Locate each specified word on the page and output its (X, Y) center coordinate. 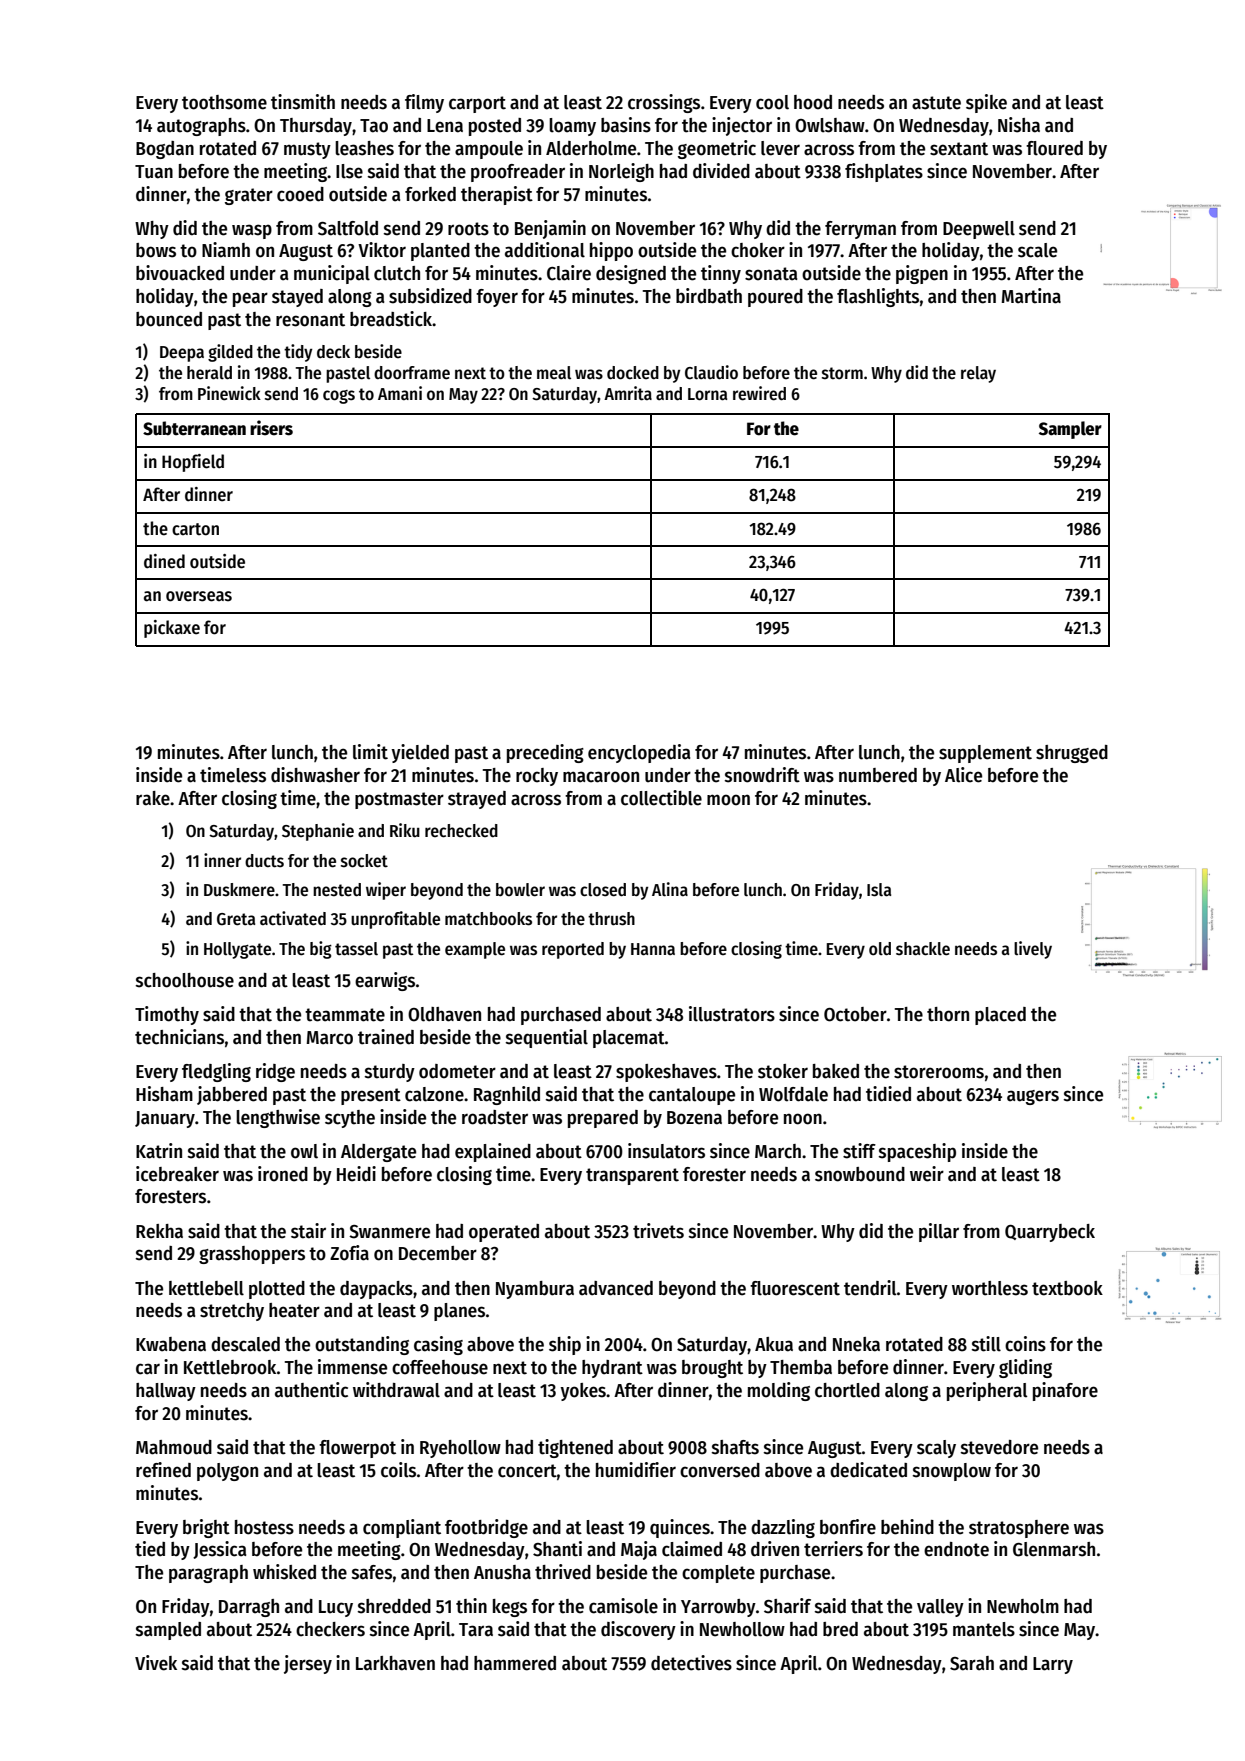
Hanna (653, 949)
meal (554, 372)
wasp (252, 231)
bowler (520, 890)
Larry (1053, 1665)
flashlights (878, 297)
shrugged (1072, 754)
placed (1000, 1016)
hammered (515, 1663)
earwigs (385, 981)
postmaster (399, 800)
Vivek (156, 1663)
